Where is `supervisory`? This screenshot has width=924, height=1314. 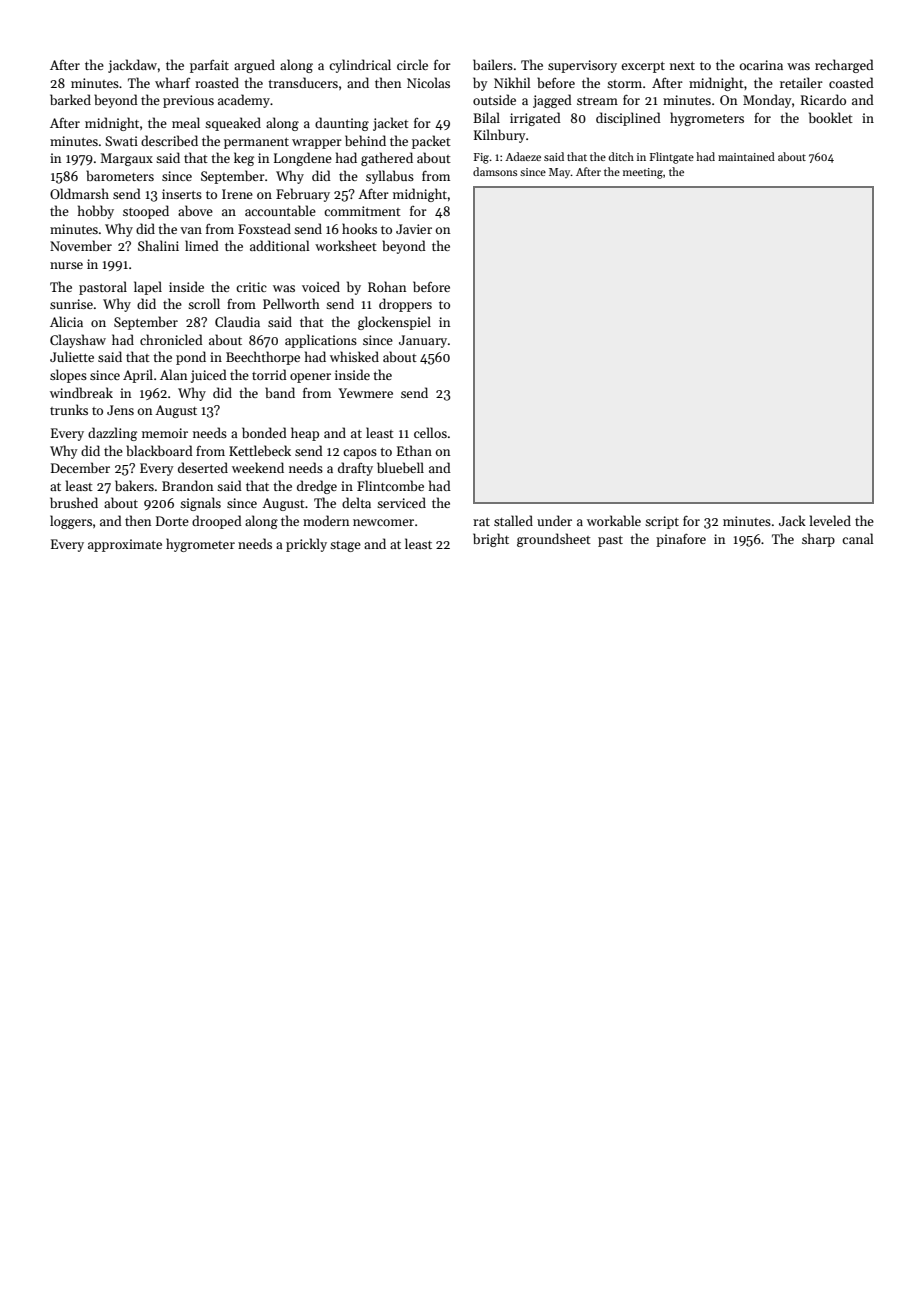
supervisory is located at coordinates (582, 66).
